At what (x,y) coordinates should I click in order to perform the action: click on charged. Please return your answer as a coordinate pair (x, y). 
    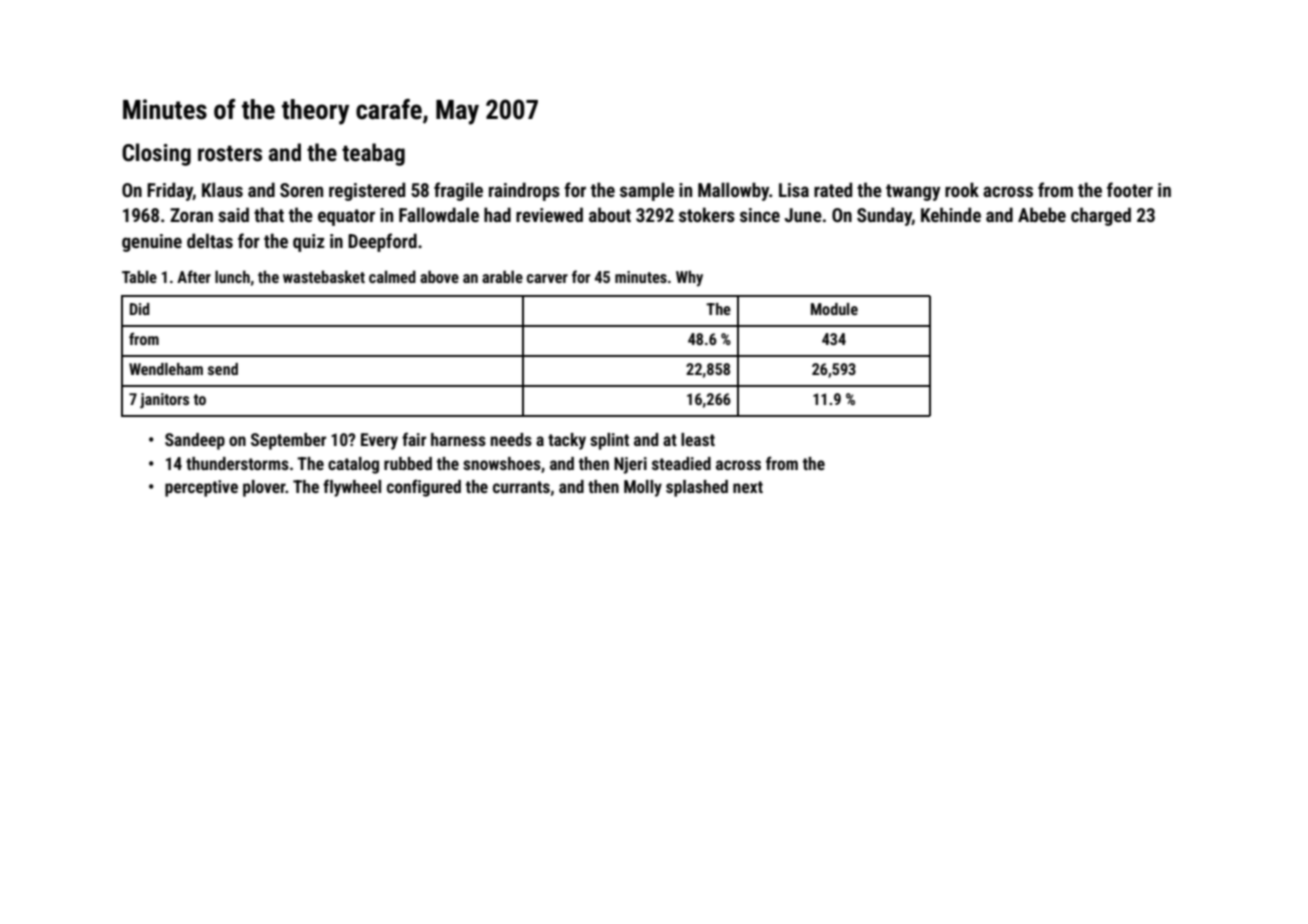
    Looking at the image, I should click on (1101, 216).
